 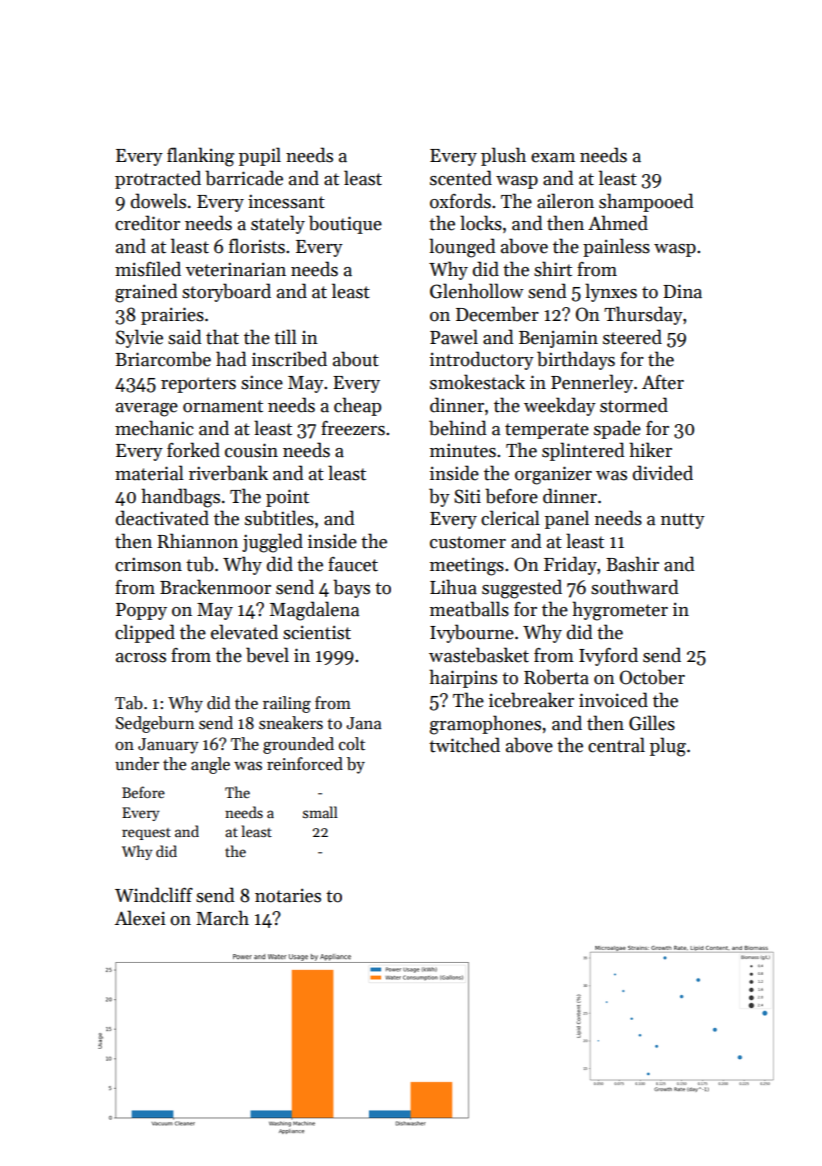 I want to click on exam, so click(x=553, y=158).
